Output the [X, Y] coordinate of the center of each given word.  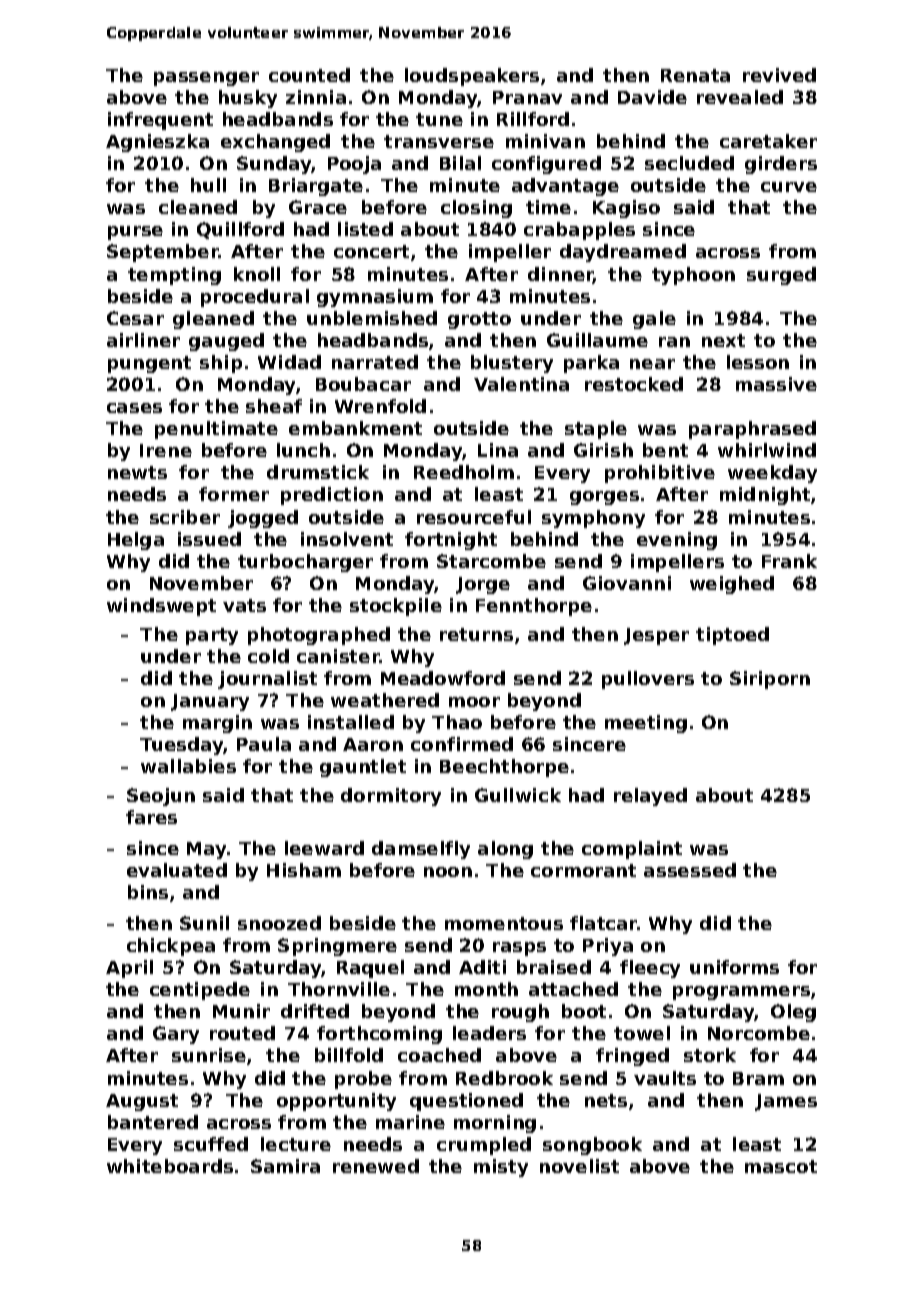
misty [501, 1168]
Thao [457, 722]
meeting [646, 724]
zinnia [316, 97]
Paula [264, 744]
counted [309, 75]
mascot [781, 1166]
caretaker [768, 141]
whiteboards [170, 1166]
